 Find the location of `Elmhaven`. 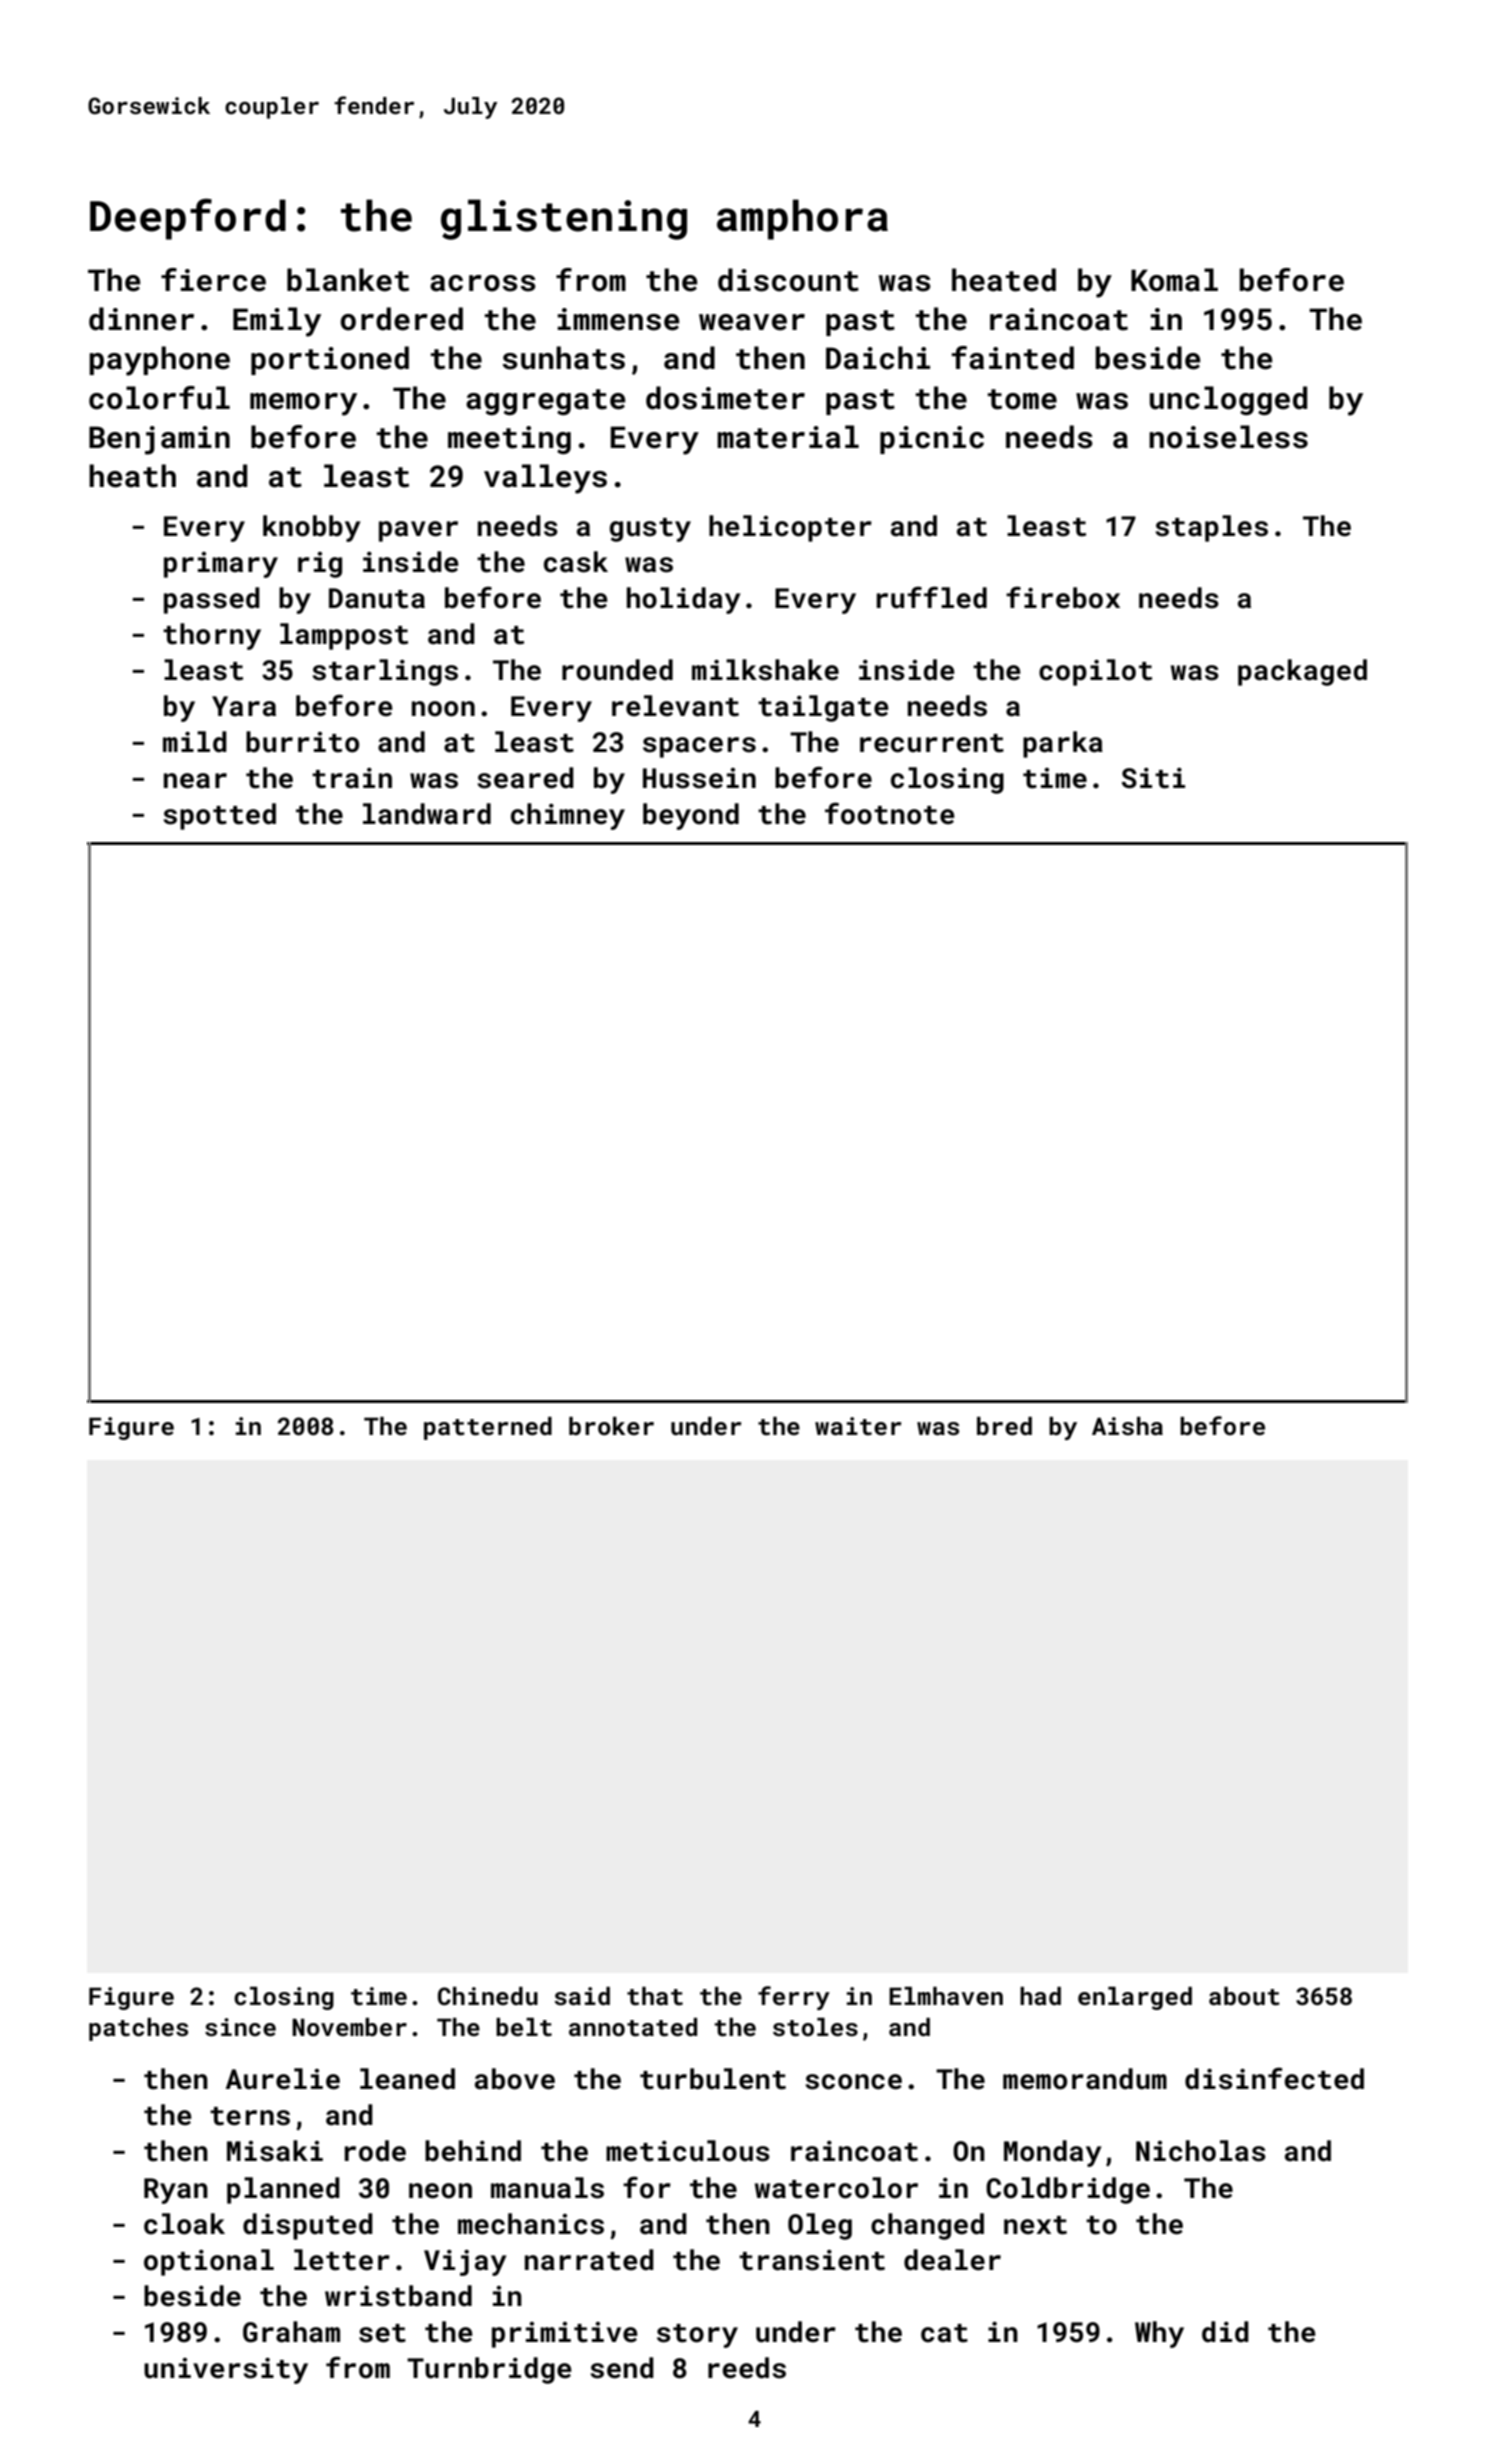

Elmhaven is located at coordinates (946, 1996).
